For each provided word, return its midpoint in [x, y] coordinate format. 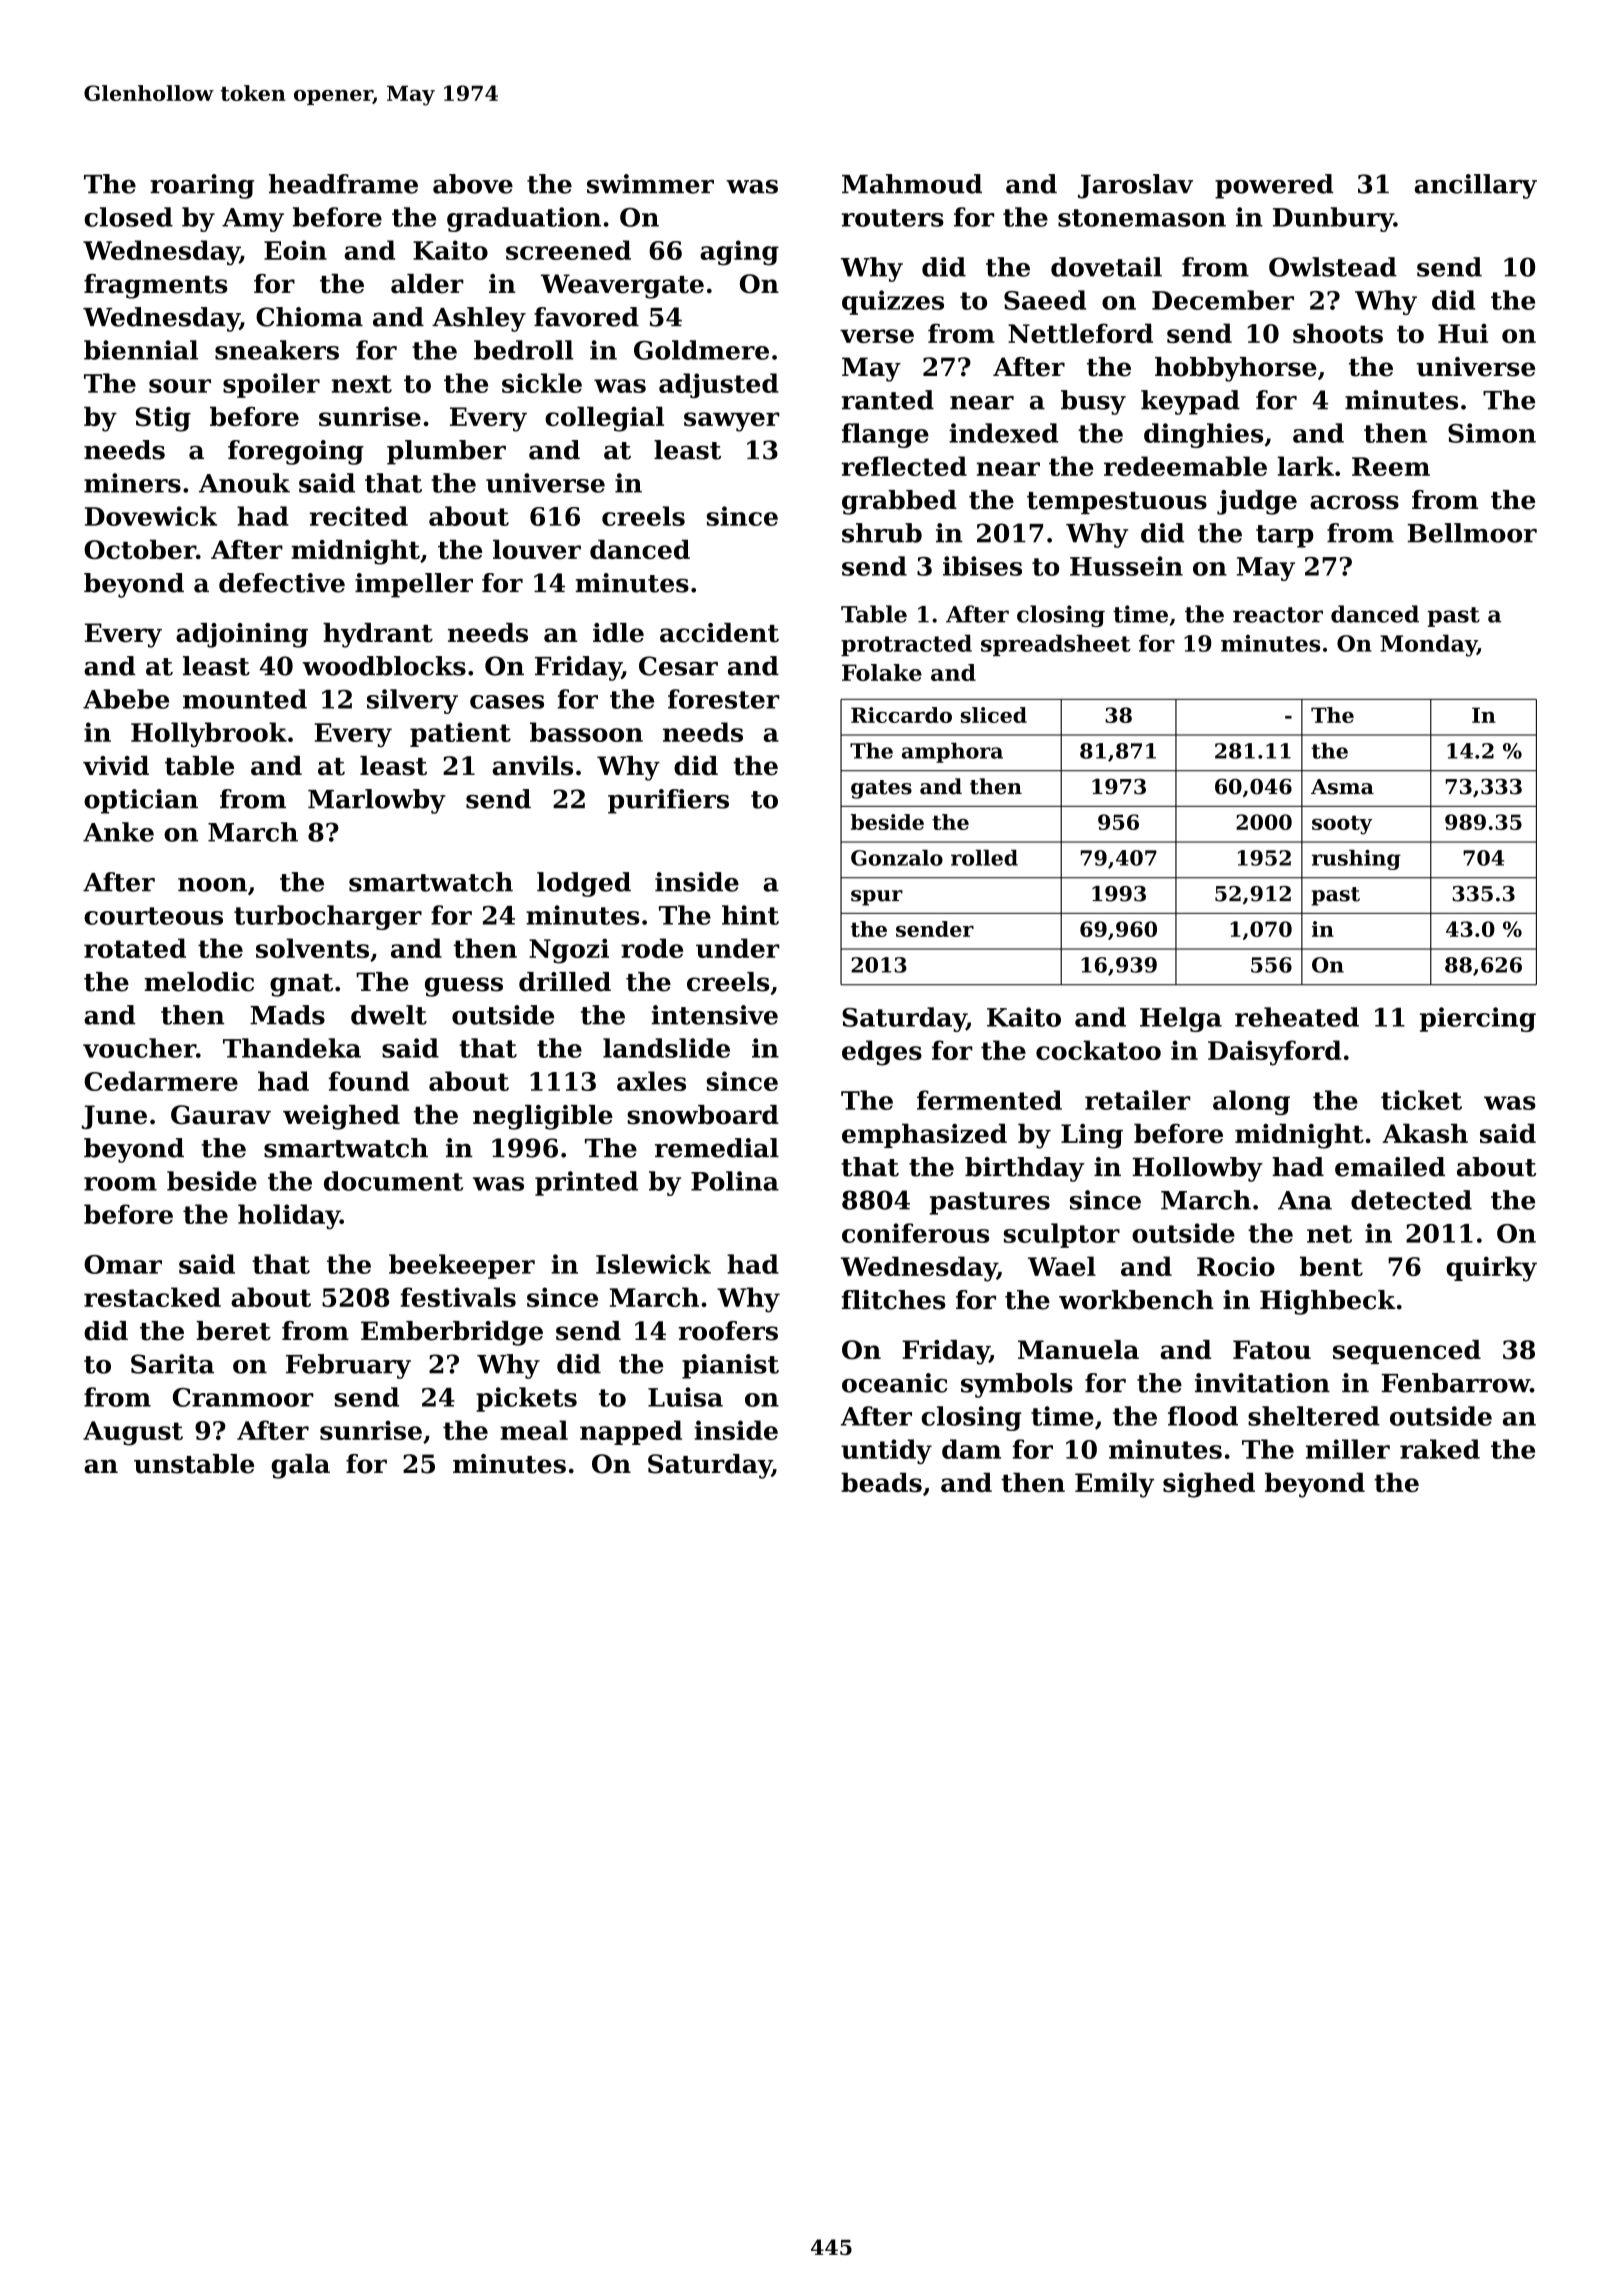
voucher [139, 1048]
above [473, 184]
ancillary [1475, 186]
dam [971, 1449]
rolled [984, 858]
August [133, 1433]
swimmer [650, 184]
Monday [1428, 645]
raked [1440, 1449]
